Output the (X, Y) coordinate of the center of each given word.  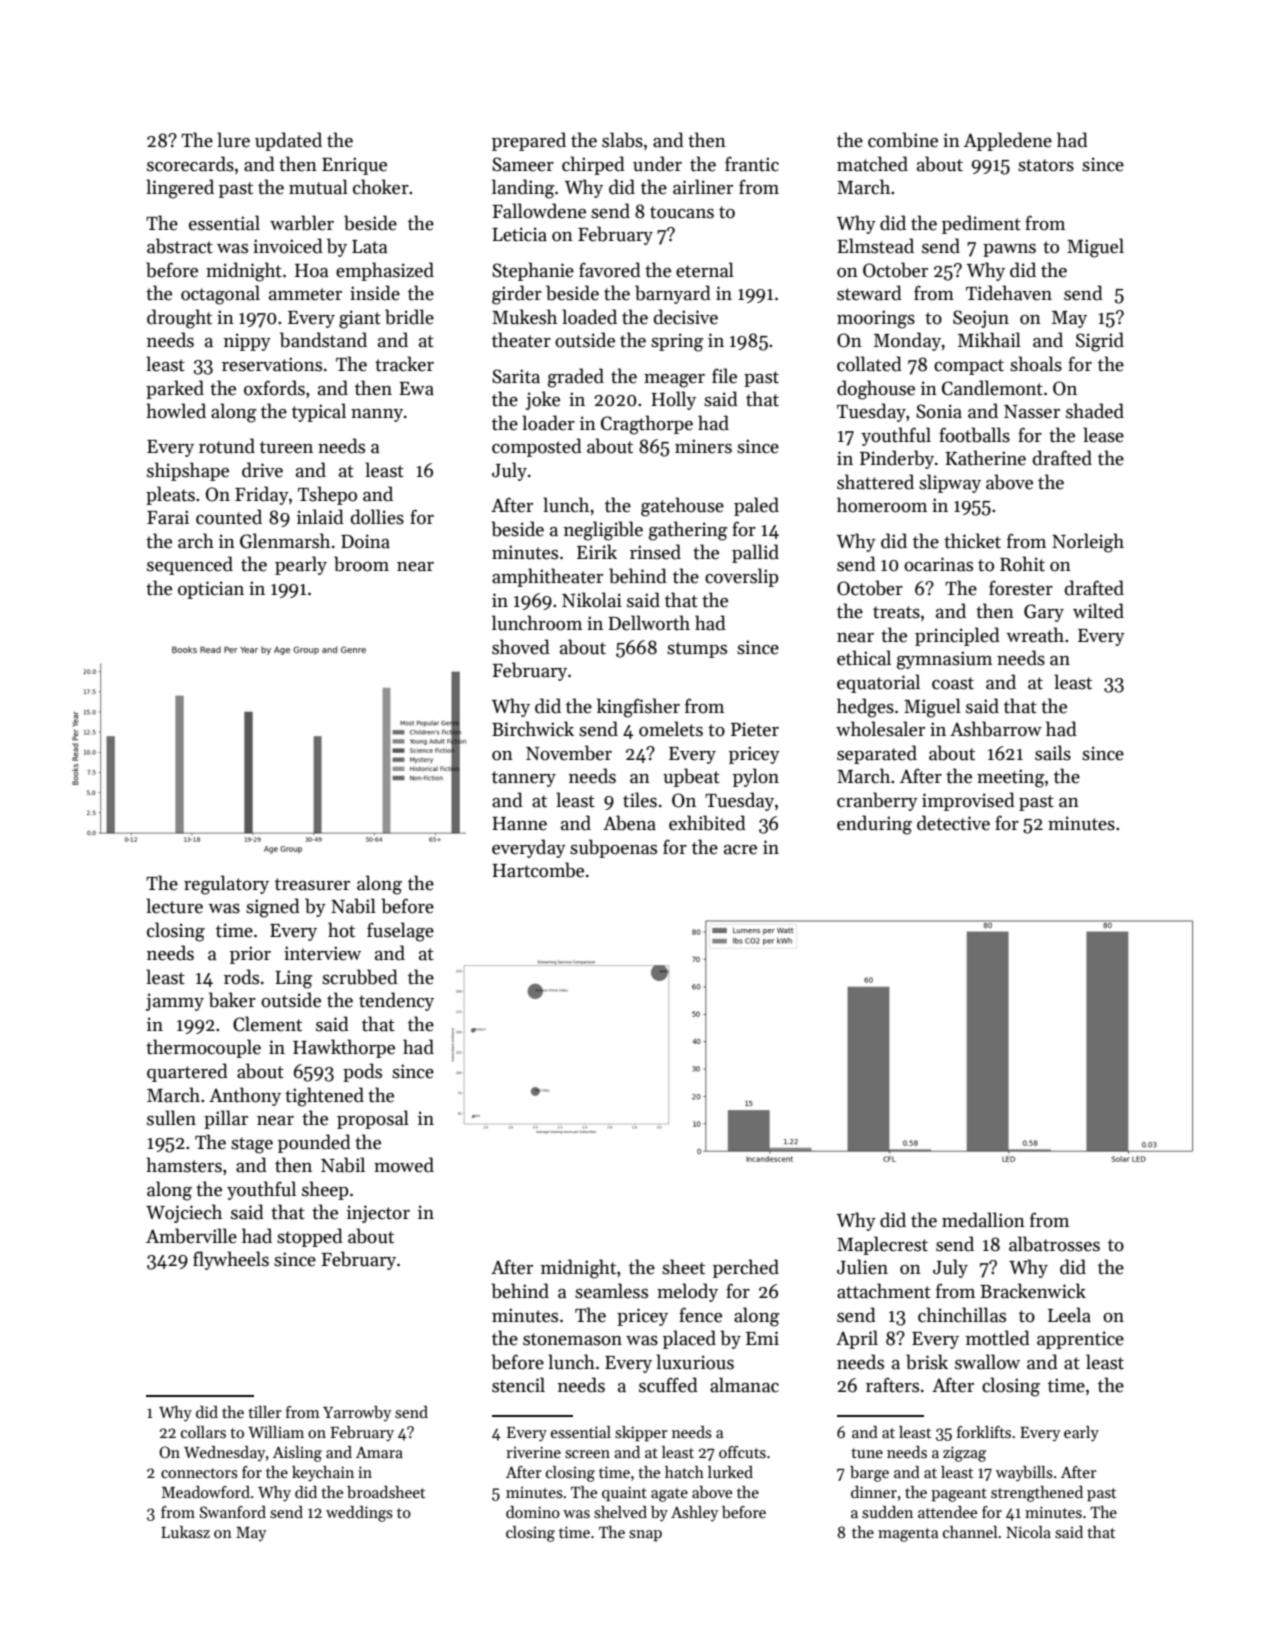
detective (953, 823)
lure (233, 140)
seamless (611, 1291)
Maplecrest (882, 1245)
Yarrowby (357, 1414)
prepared (529, 141)
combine (903, 140)
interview (322, 953)
